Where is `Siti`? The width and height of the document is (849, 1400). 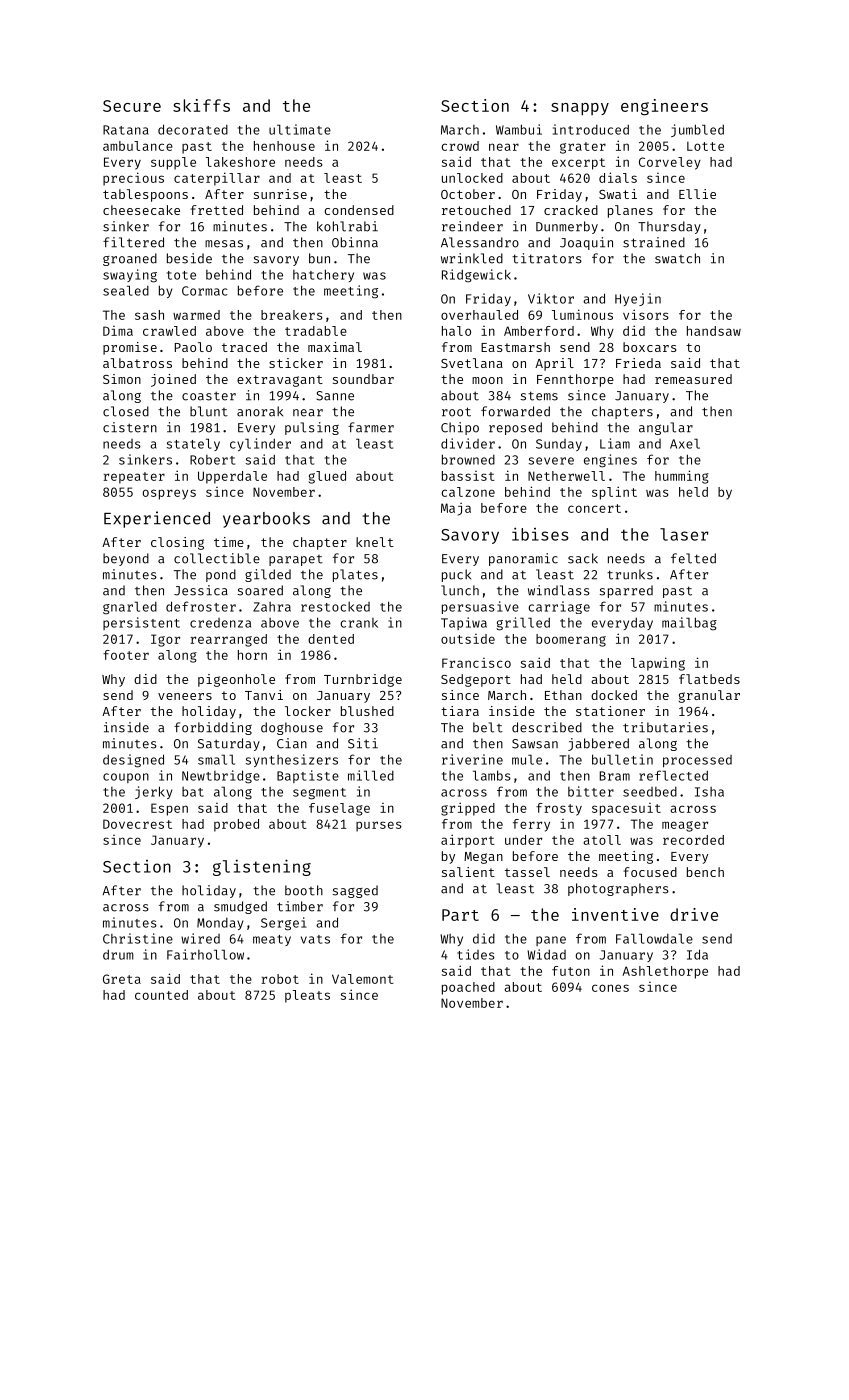 Siti is located at coordinates (363, 743).
